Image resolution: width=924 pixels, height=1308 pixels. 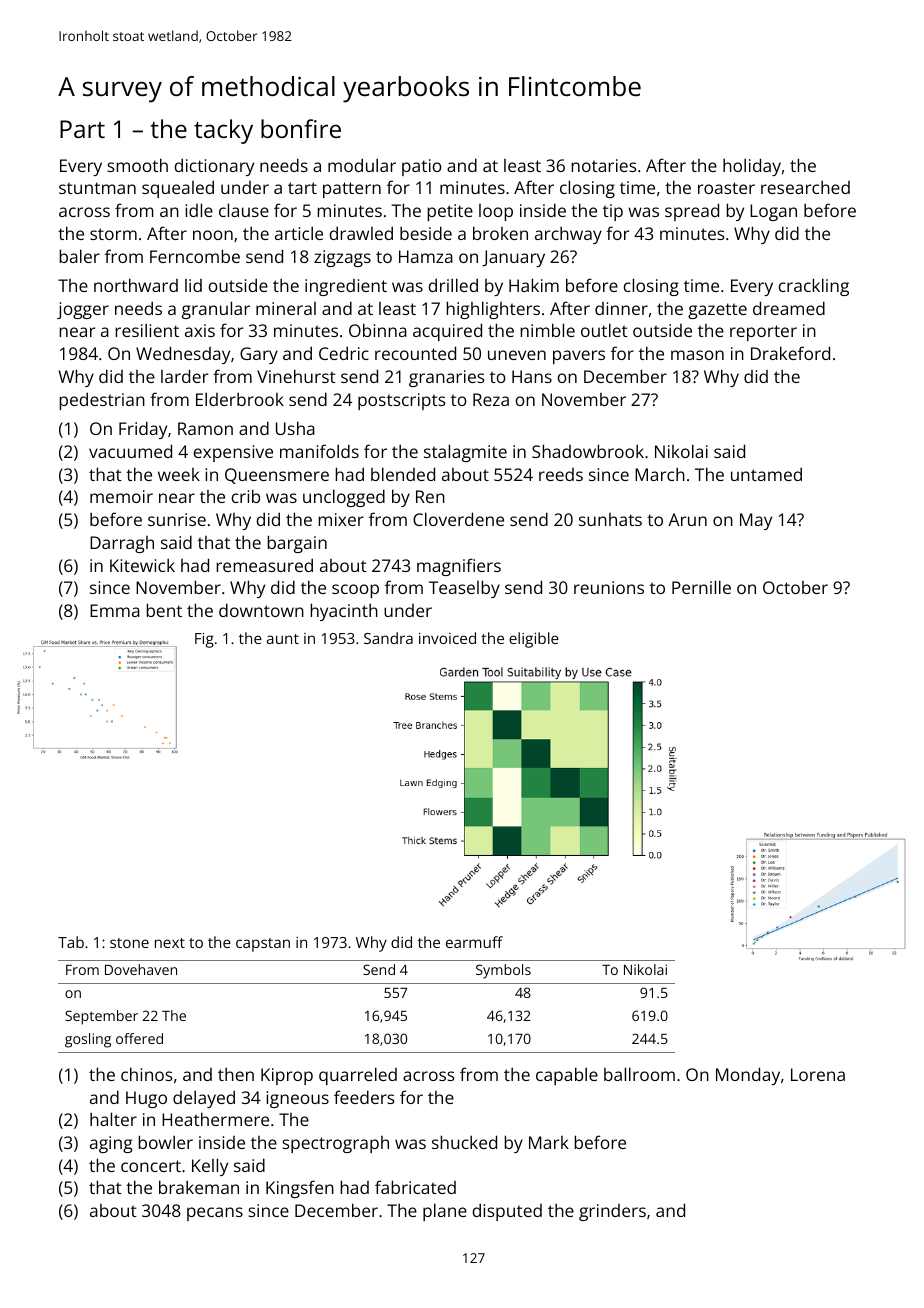 I want to click on Hamza, so click(x=426, y=256).
